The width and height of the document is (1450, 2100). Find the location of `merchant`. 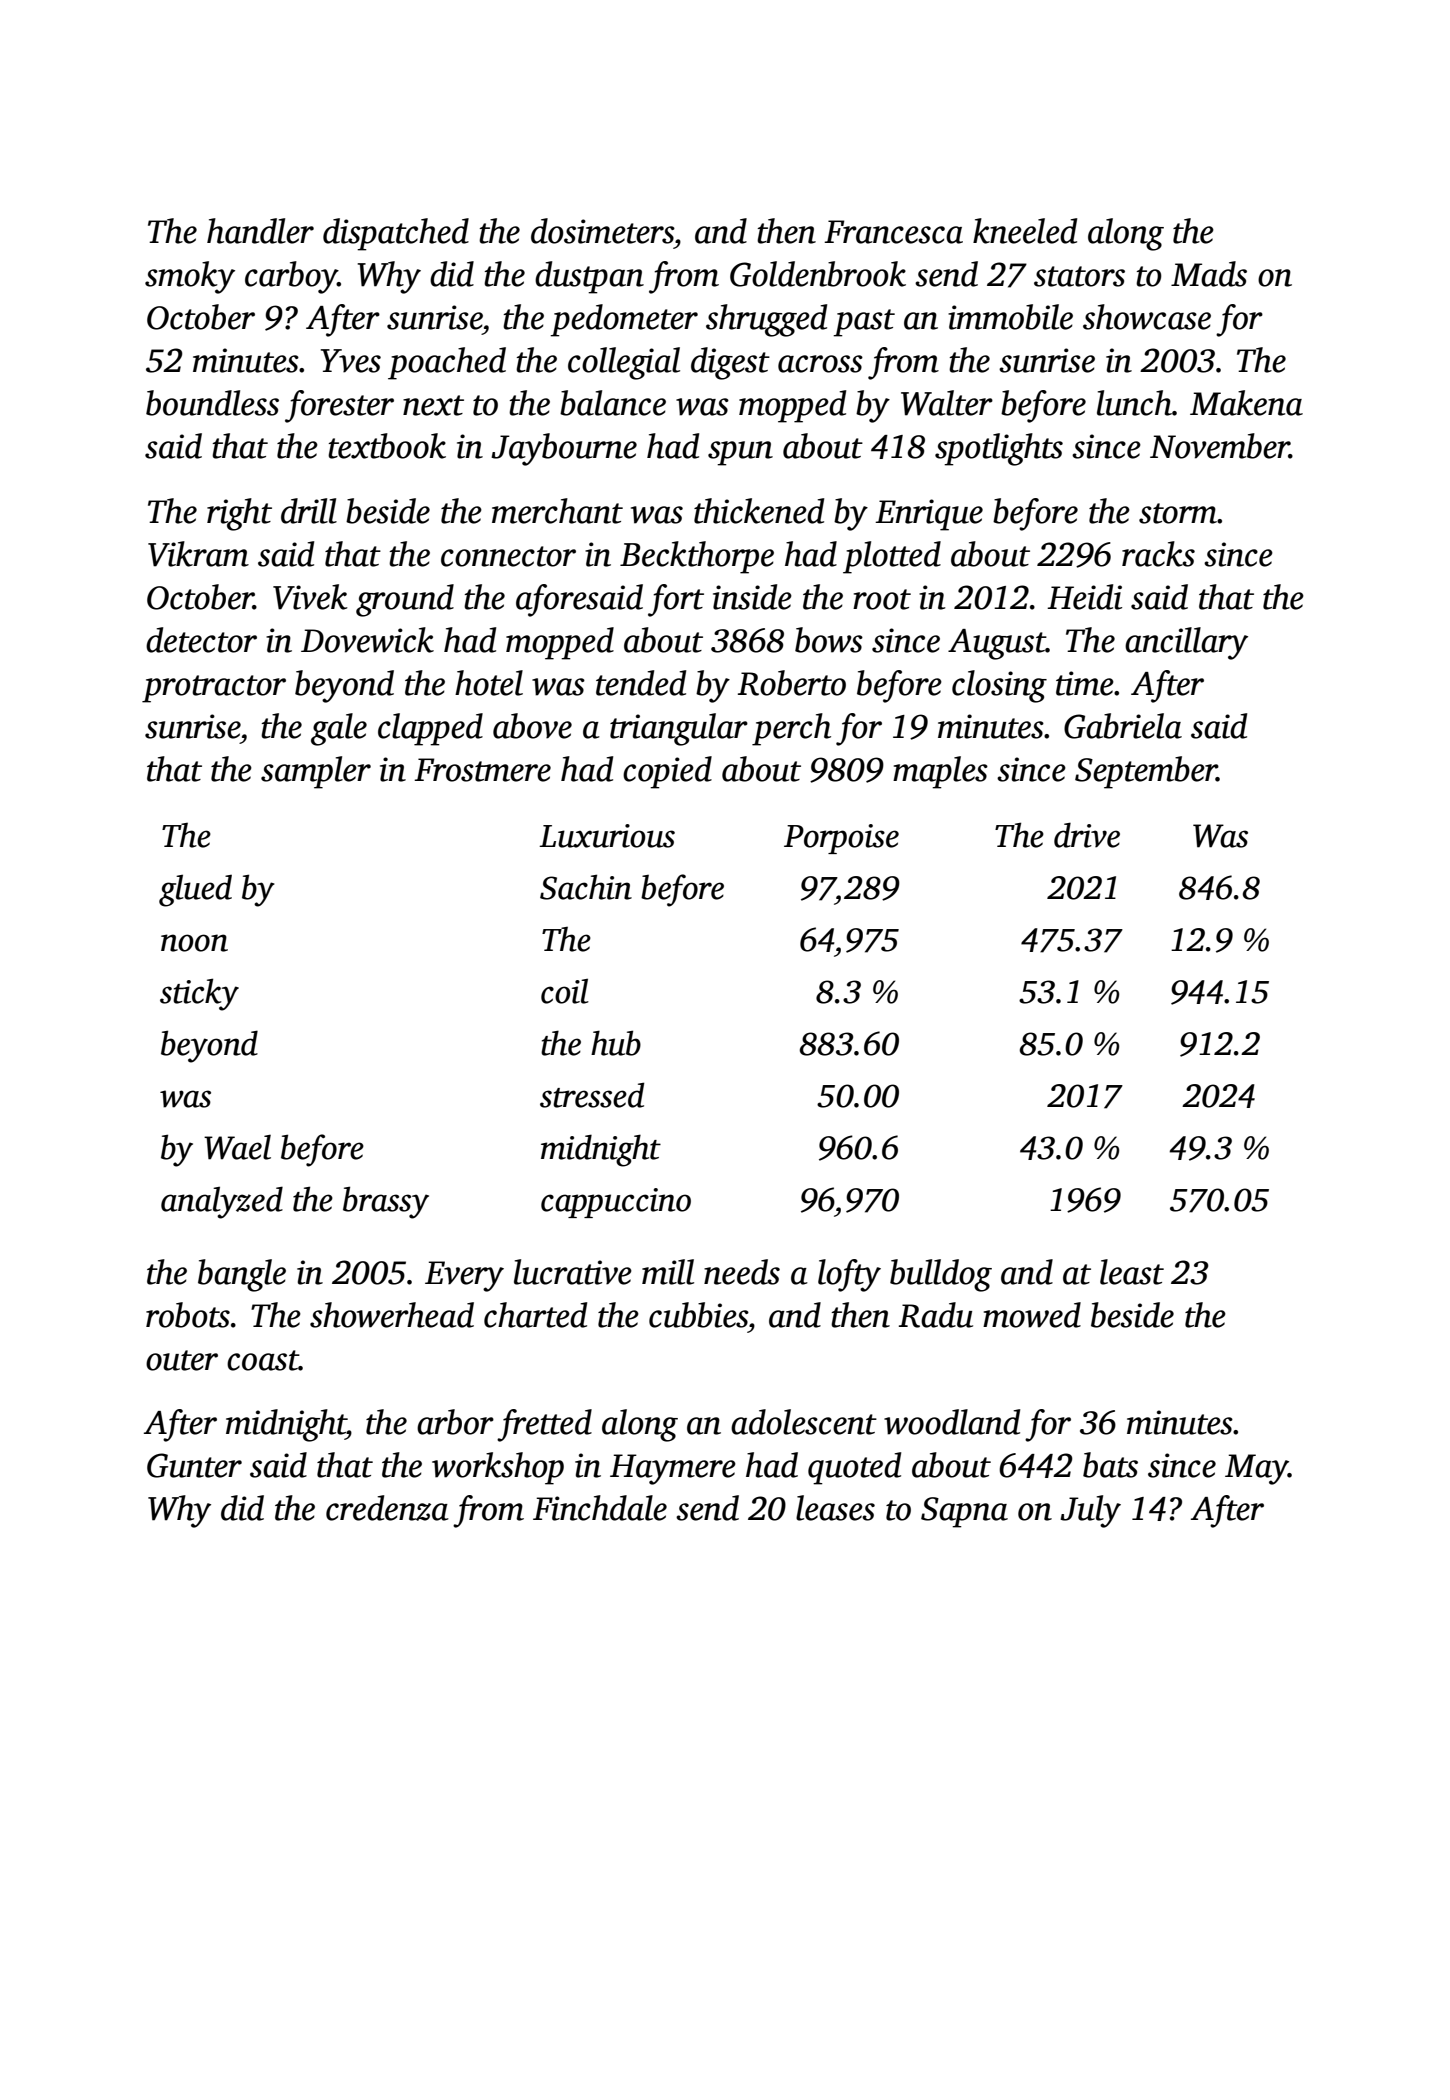

merchant is located at coordinates (557, 511).
